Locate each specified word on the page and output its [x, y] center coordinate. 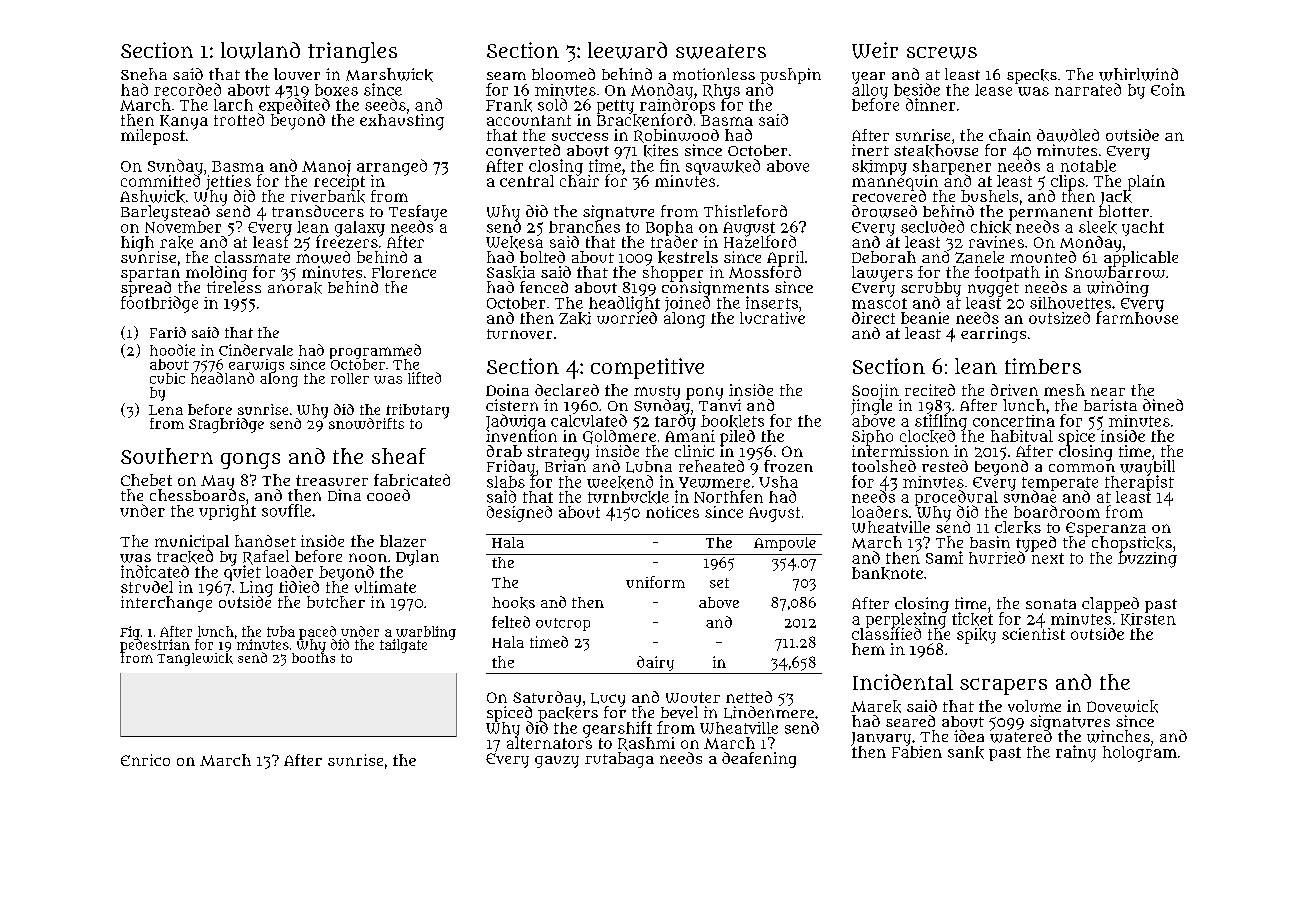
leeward [627, 50]
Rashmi [646, 744]
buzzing [1147, 560]
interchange [166, 604]
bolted [542, 257]
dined [1163, 405]
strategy [558, 453]
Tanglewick [195, 659]
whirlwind [1138, 74]
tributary [417, 411]
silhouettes [1070, 303]
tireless [234, 287]
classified [886, 634]
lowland [260, 50]
